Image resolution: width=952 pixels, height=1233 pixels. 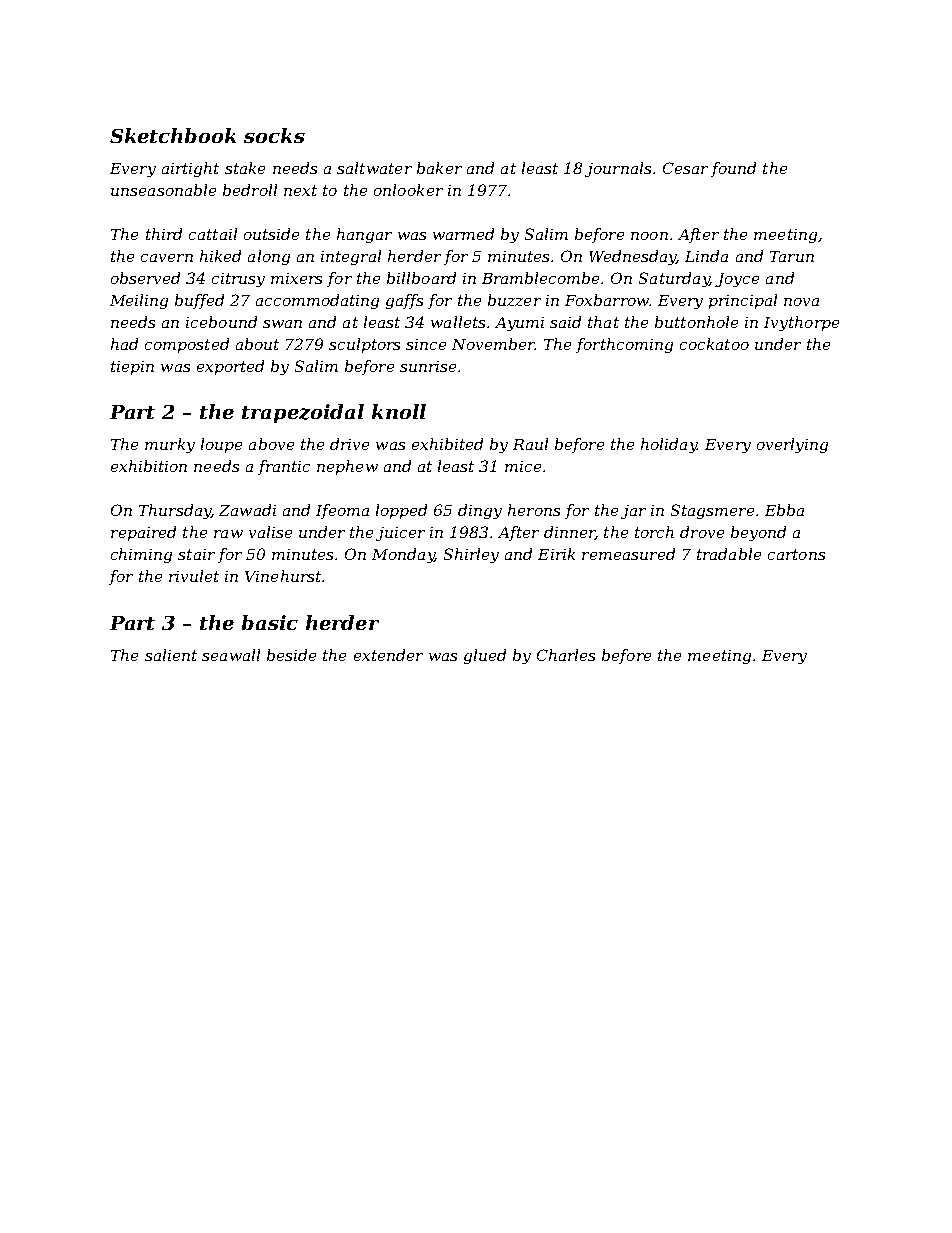 What do you see at coordinates (447, 444) in the document?
I see `exhibited` at bounding box center [447, 444].
